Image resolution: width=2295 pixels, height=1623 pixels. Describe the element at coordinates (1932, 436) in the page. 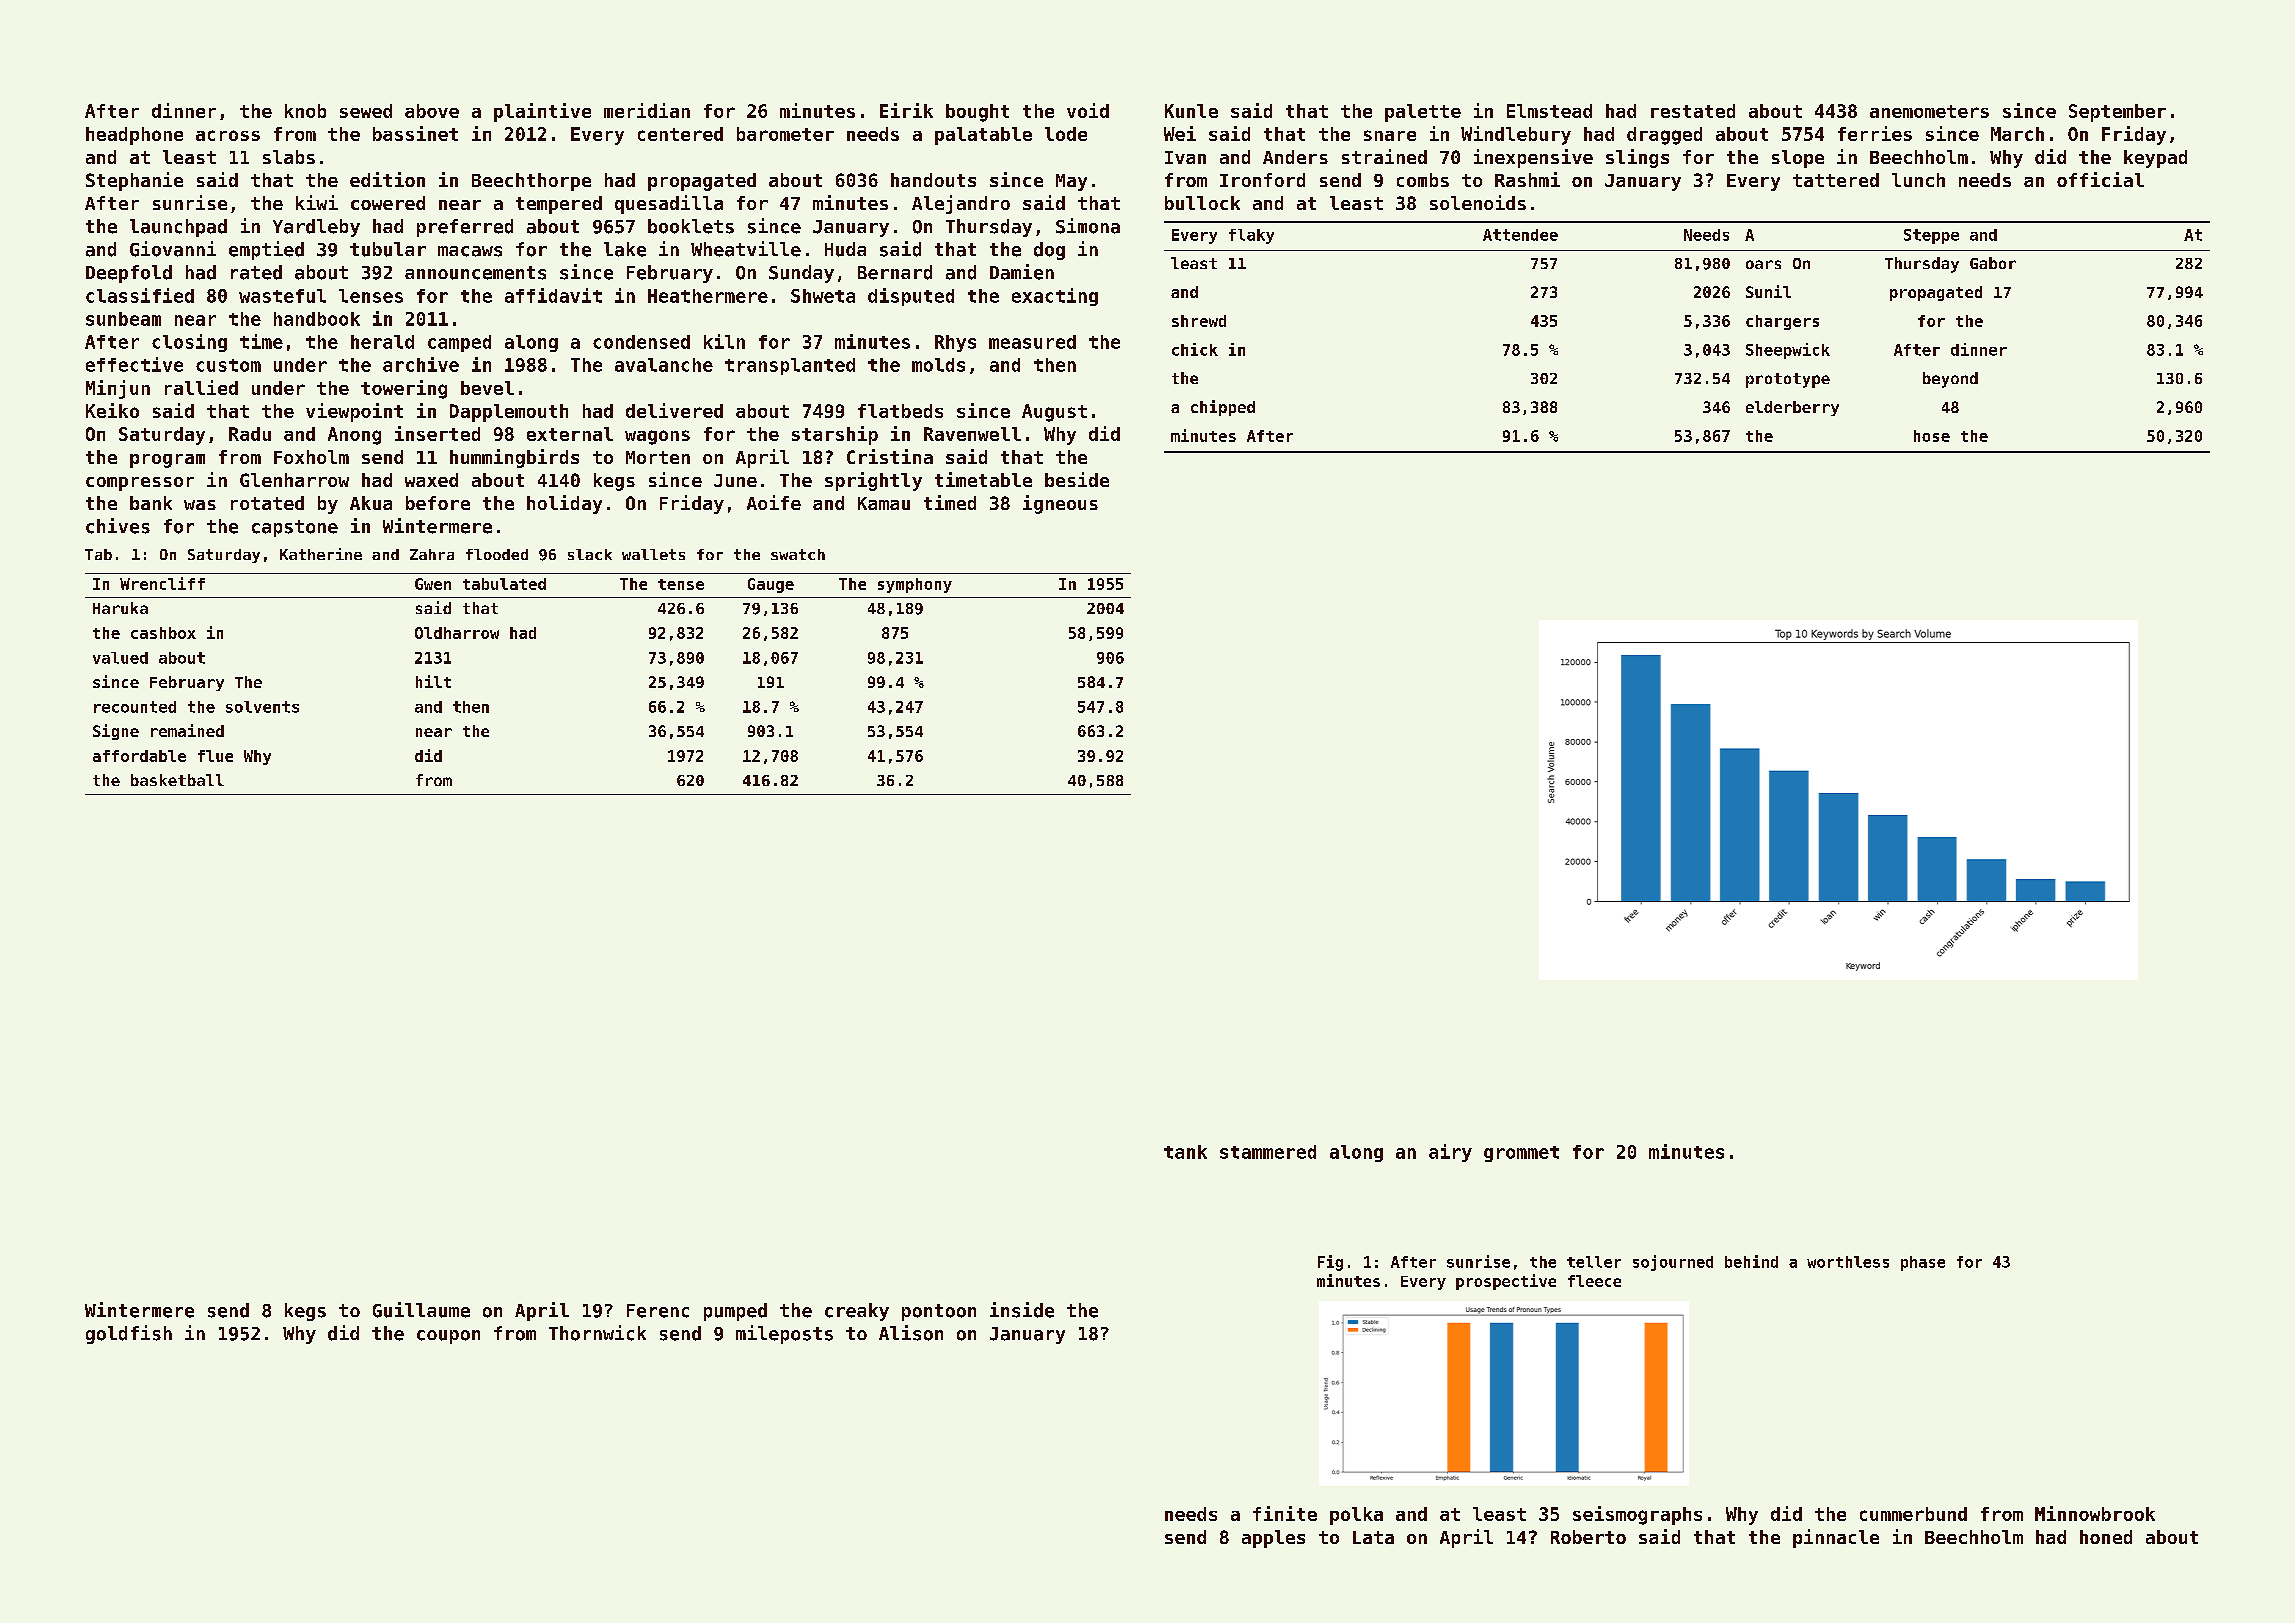

I see `hose` at that location.
